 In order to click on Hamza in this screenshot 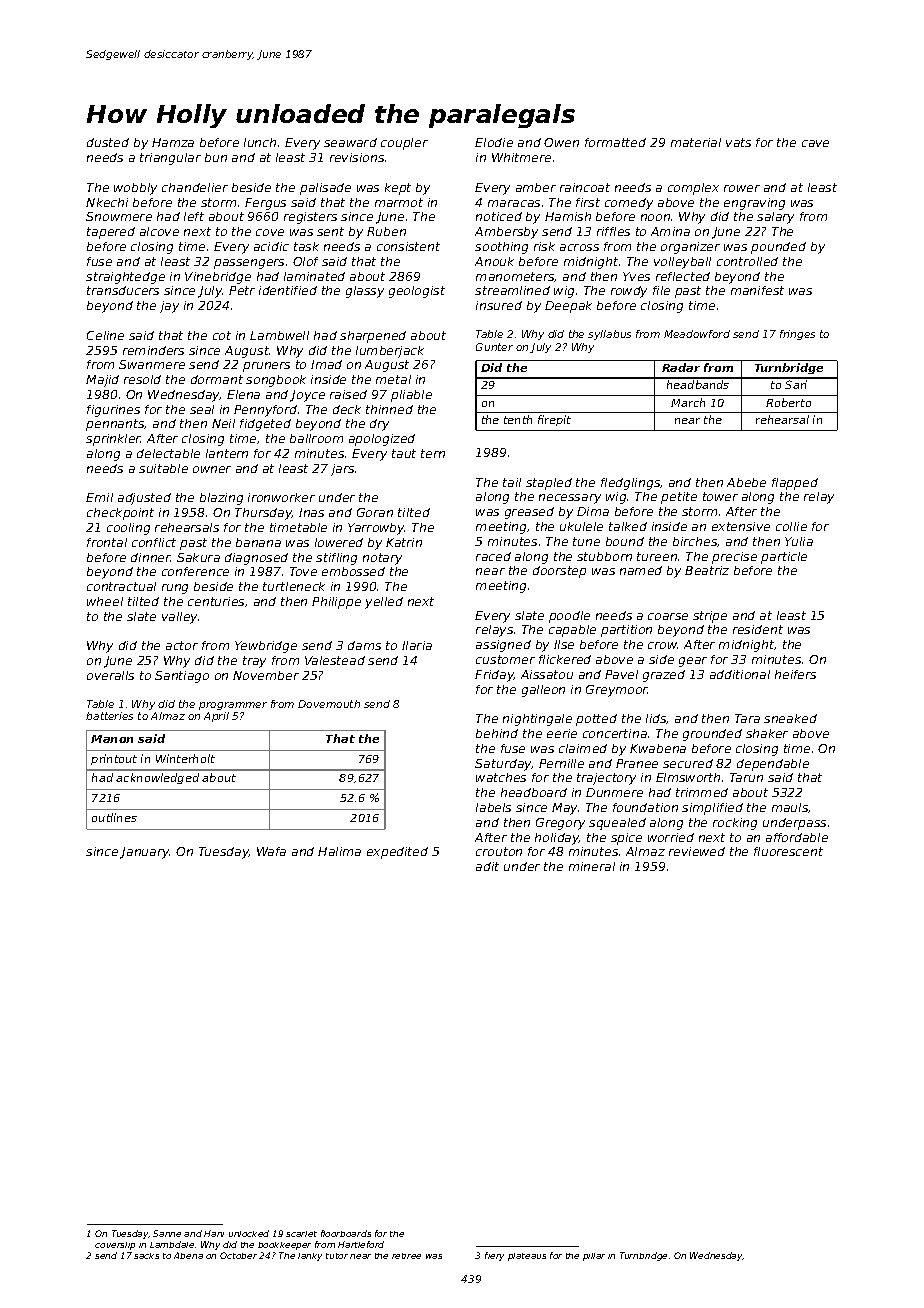, I will do `click(173, 142)`.
